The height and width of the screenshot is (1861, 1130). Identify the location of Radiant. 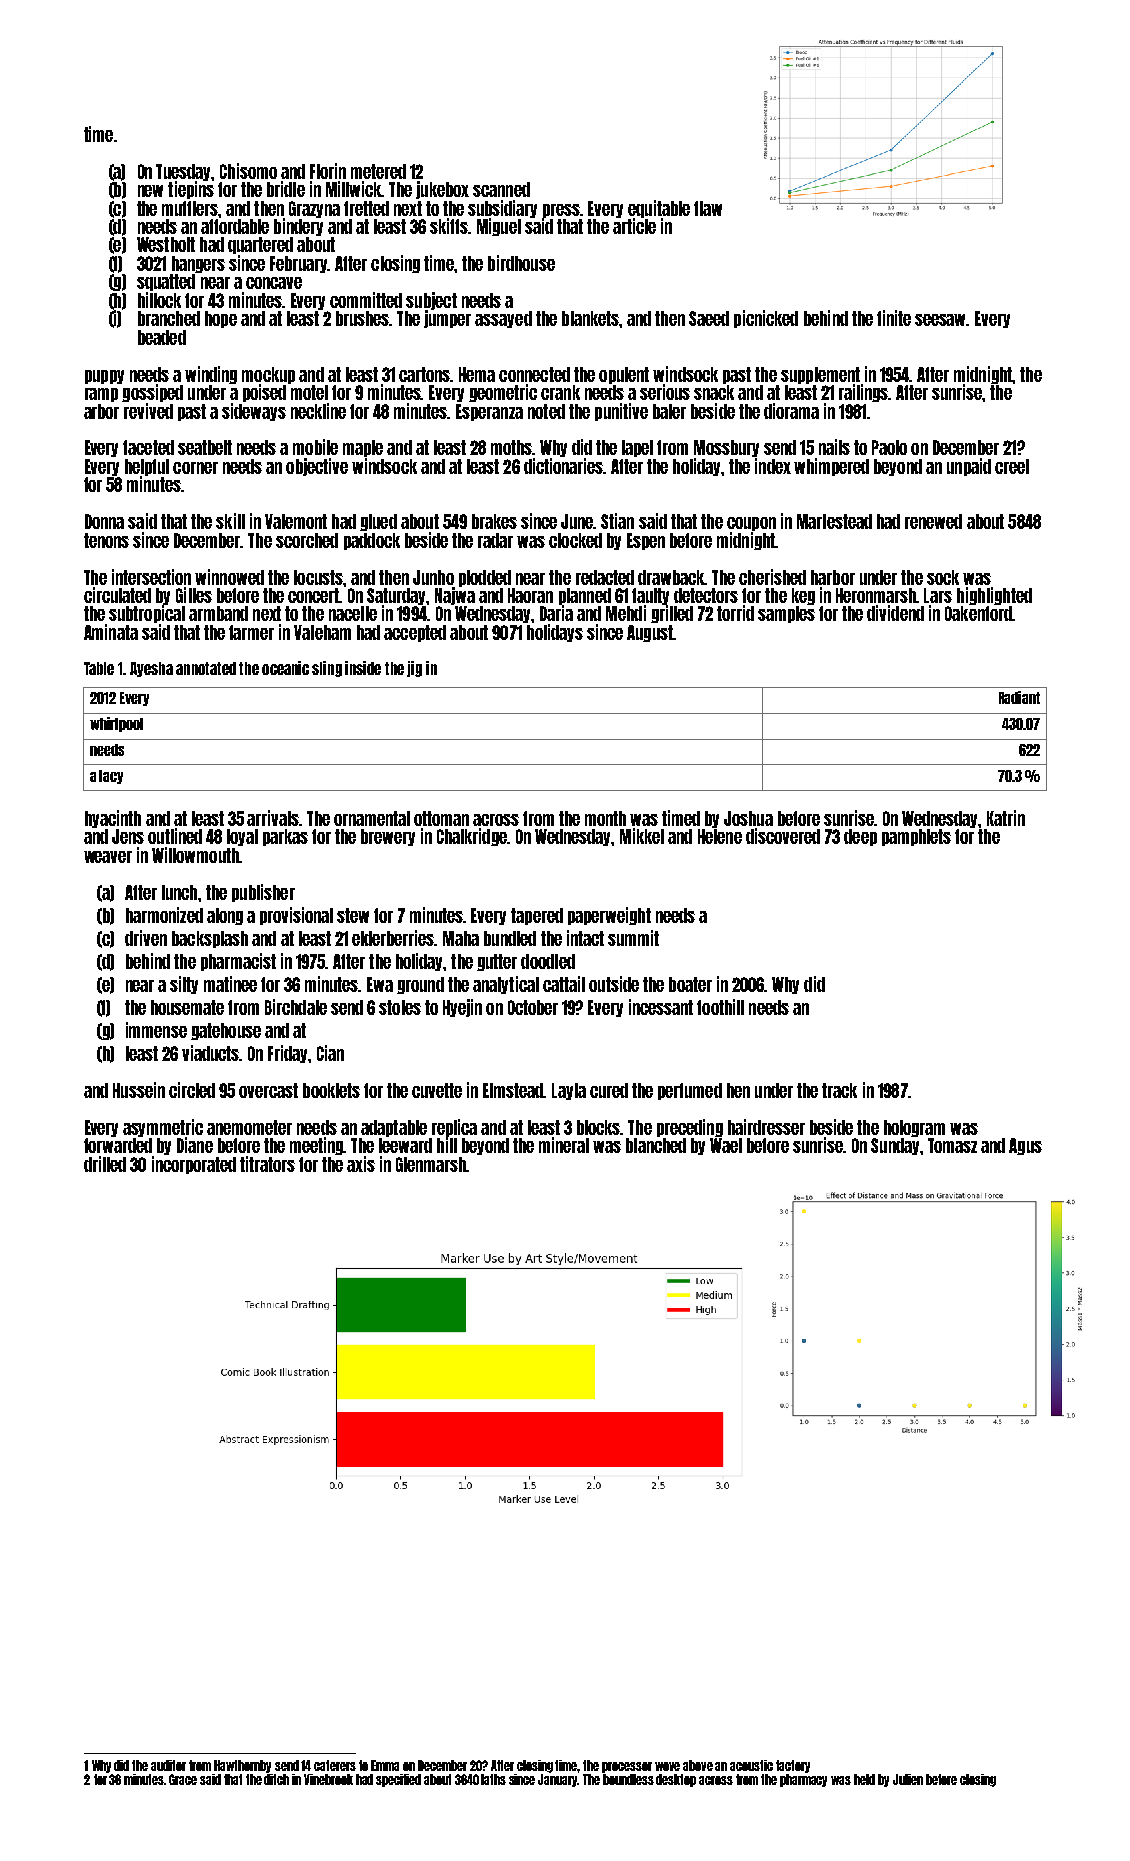
(1019, 697).
